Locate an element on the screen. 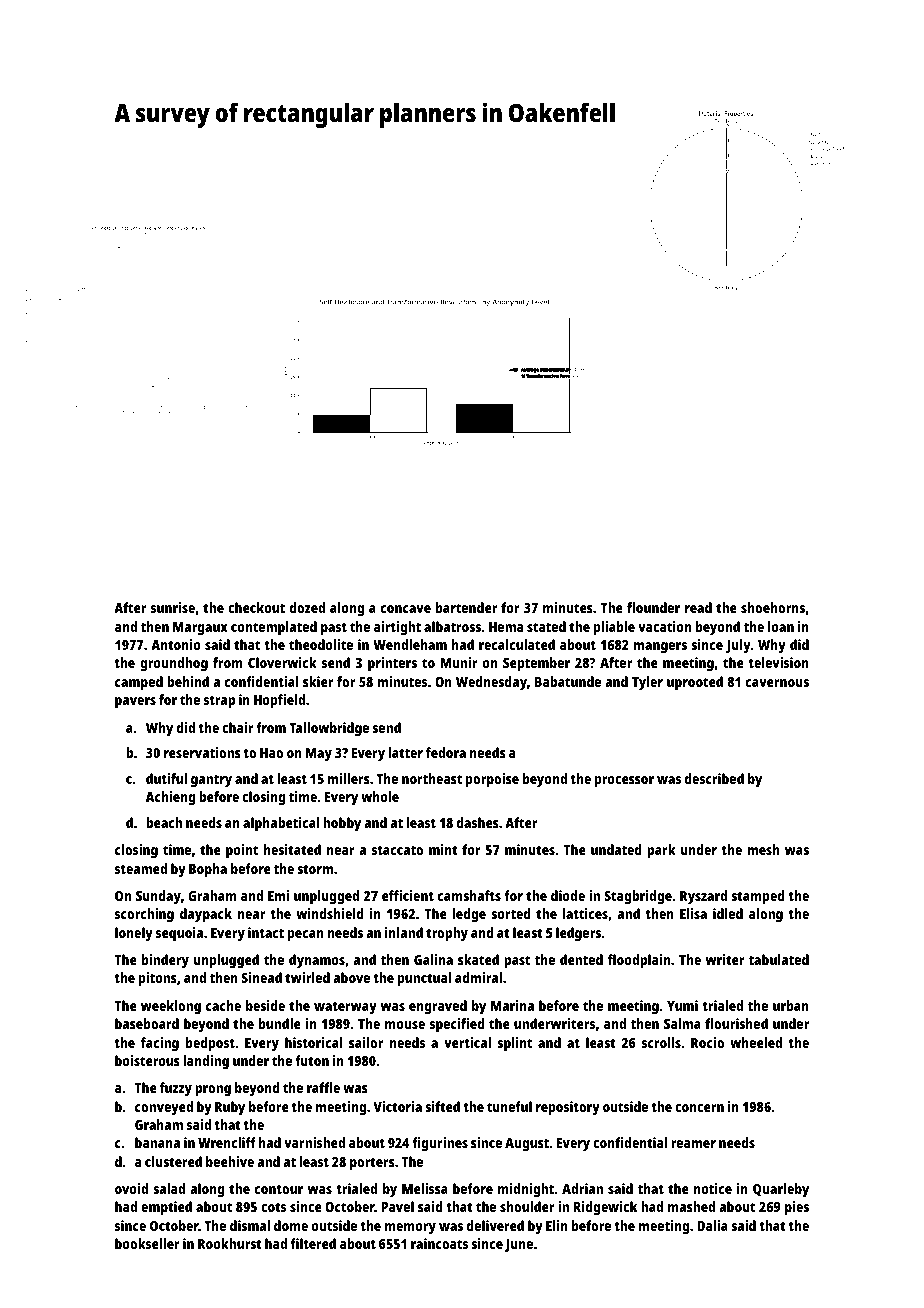  filtered is located at coordinates (313, 1243).
